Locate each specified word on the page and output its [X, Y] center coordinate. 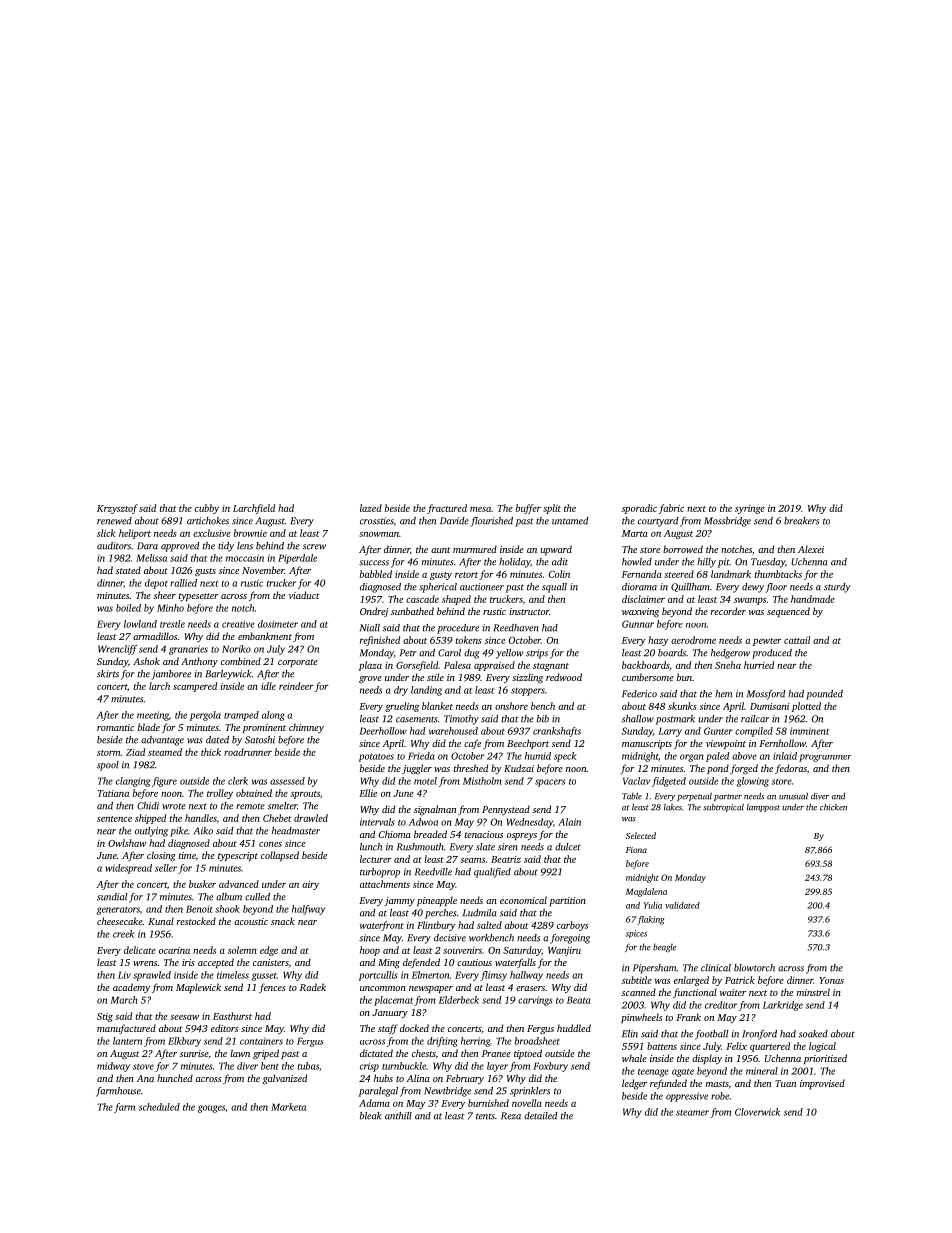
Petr [408, 653]
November [263, 570]
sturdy [837, 588]
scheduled [159, 1107]
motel [425, 781]
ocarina [174, 950]
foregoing [570, 939]
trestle [172, 624]
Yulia [653, 905]
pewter [767, 642]
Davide [454, 521]
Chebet [277, 818]
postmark [675, 720]
